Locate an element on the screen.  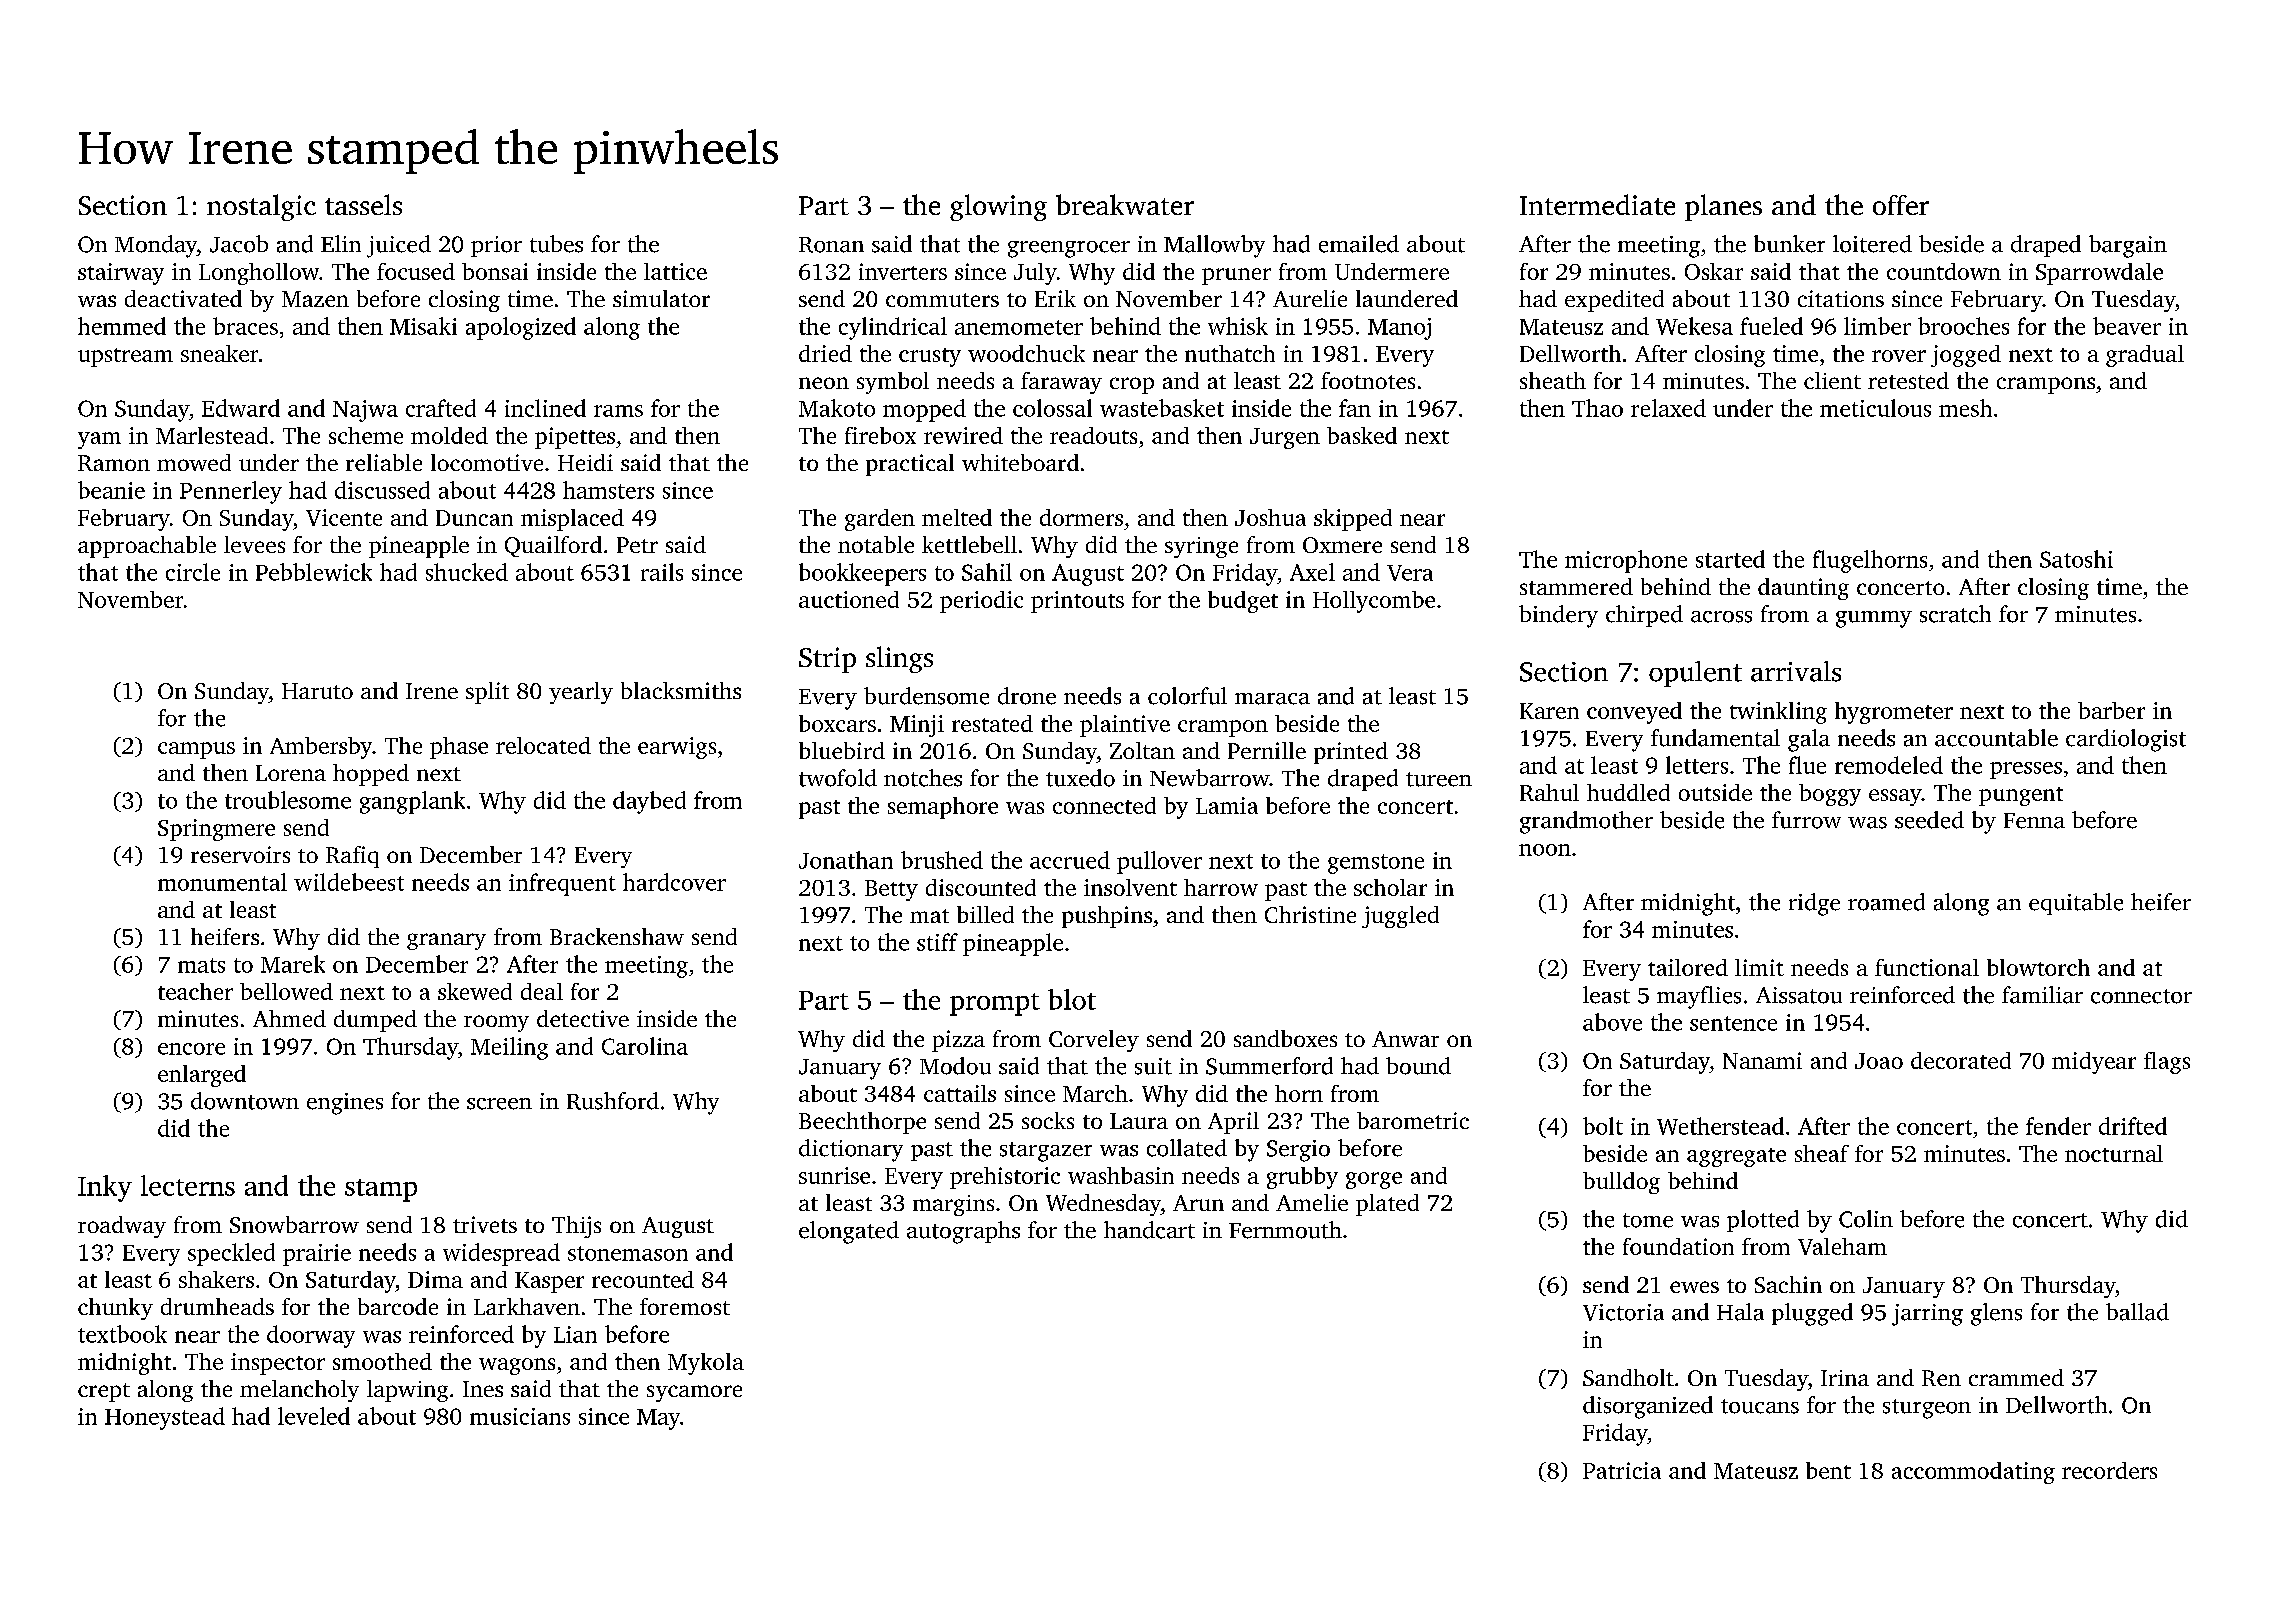
nostalgic is located at coordinates (261, 207).
